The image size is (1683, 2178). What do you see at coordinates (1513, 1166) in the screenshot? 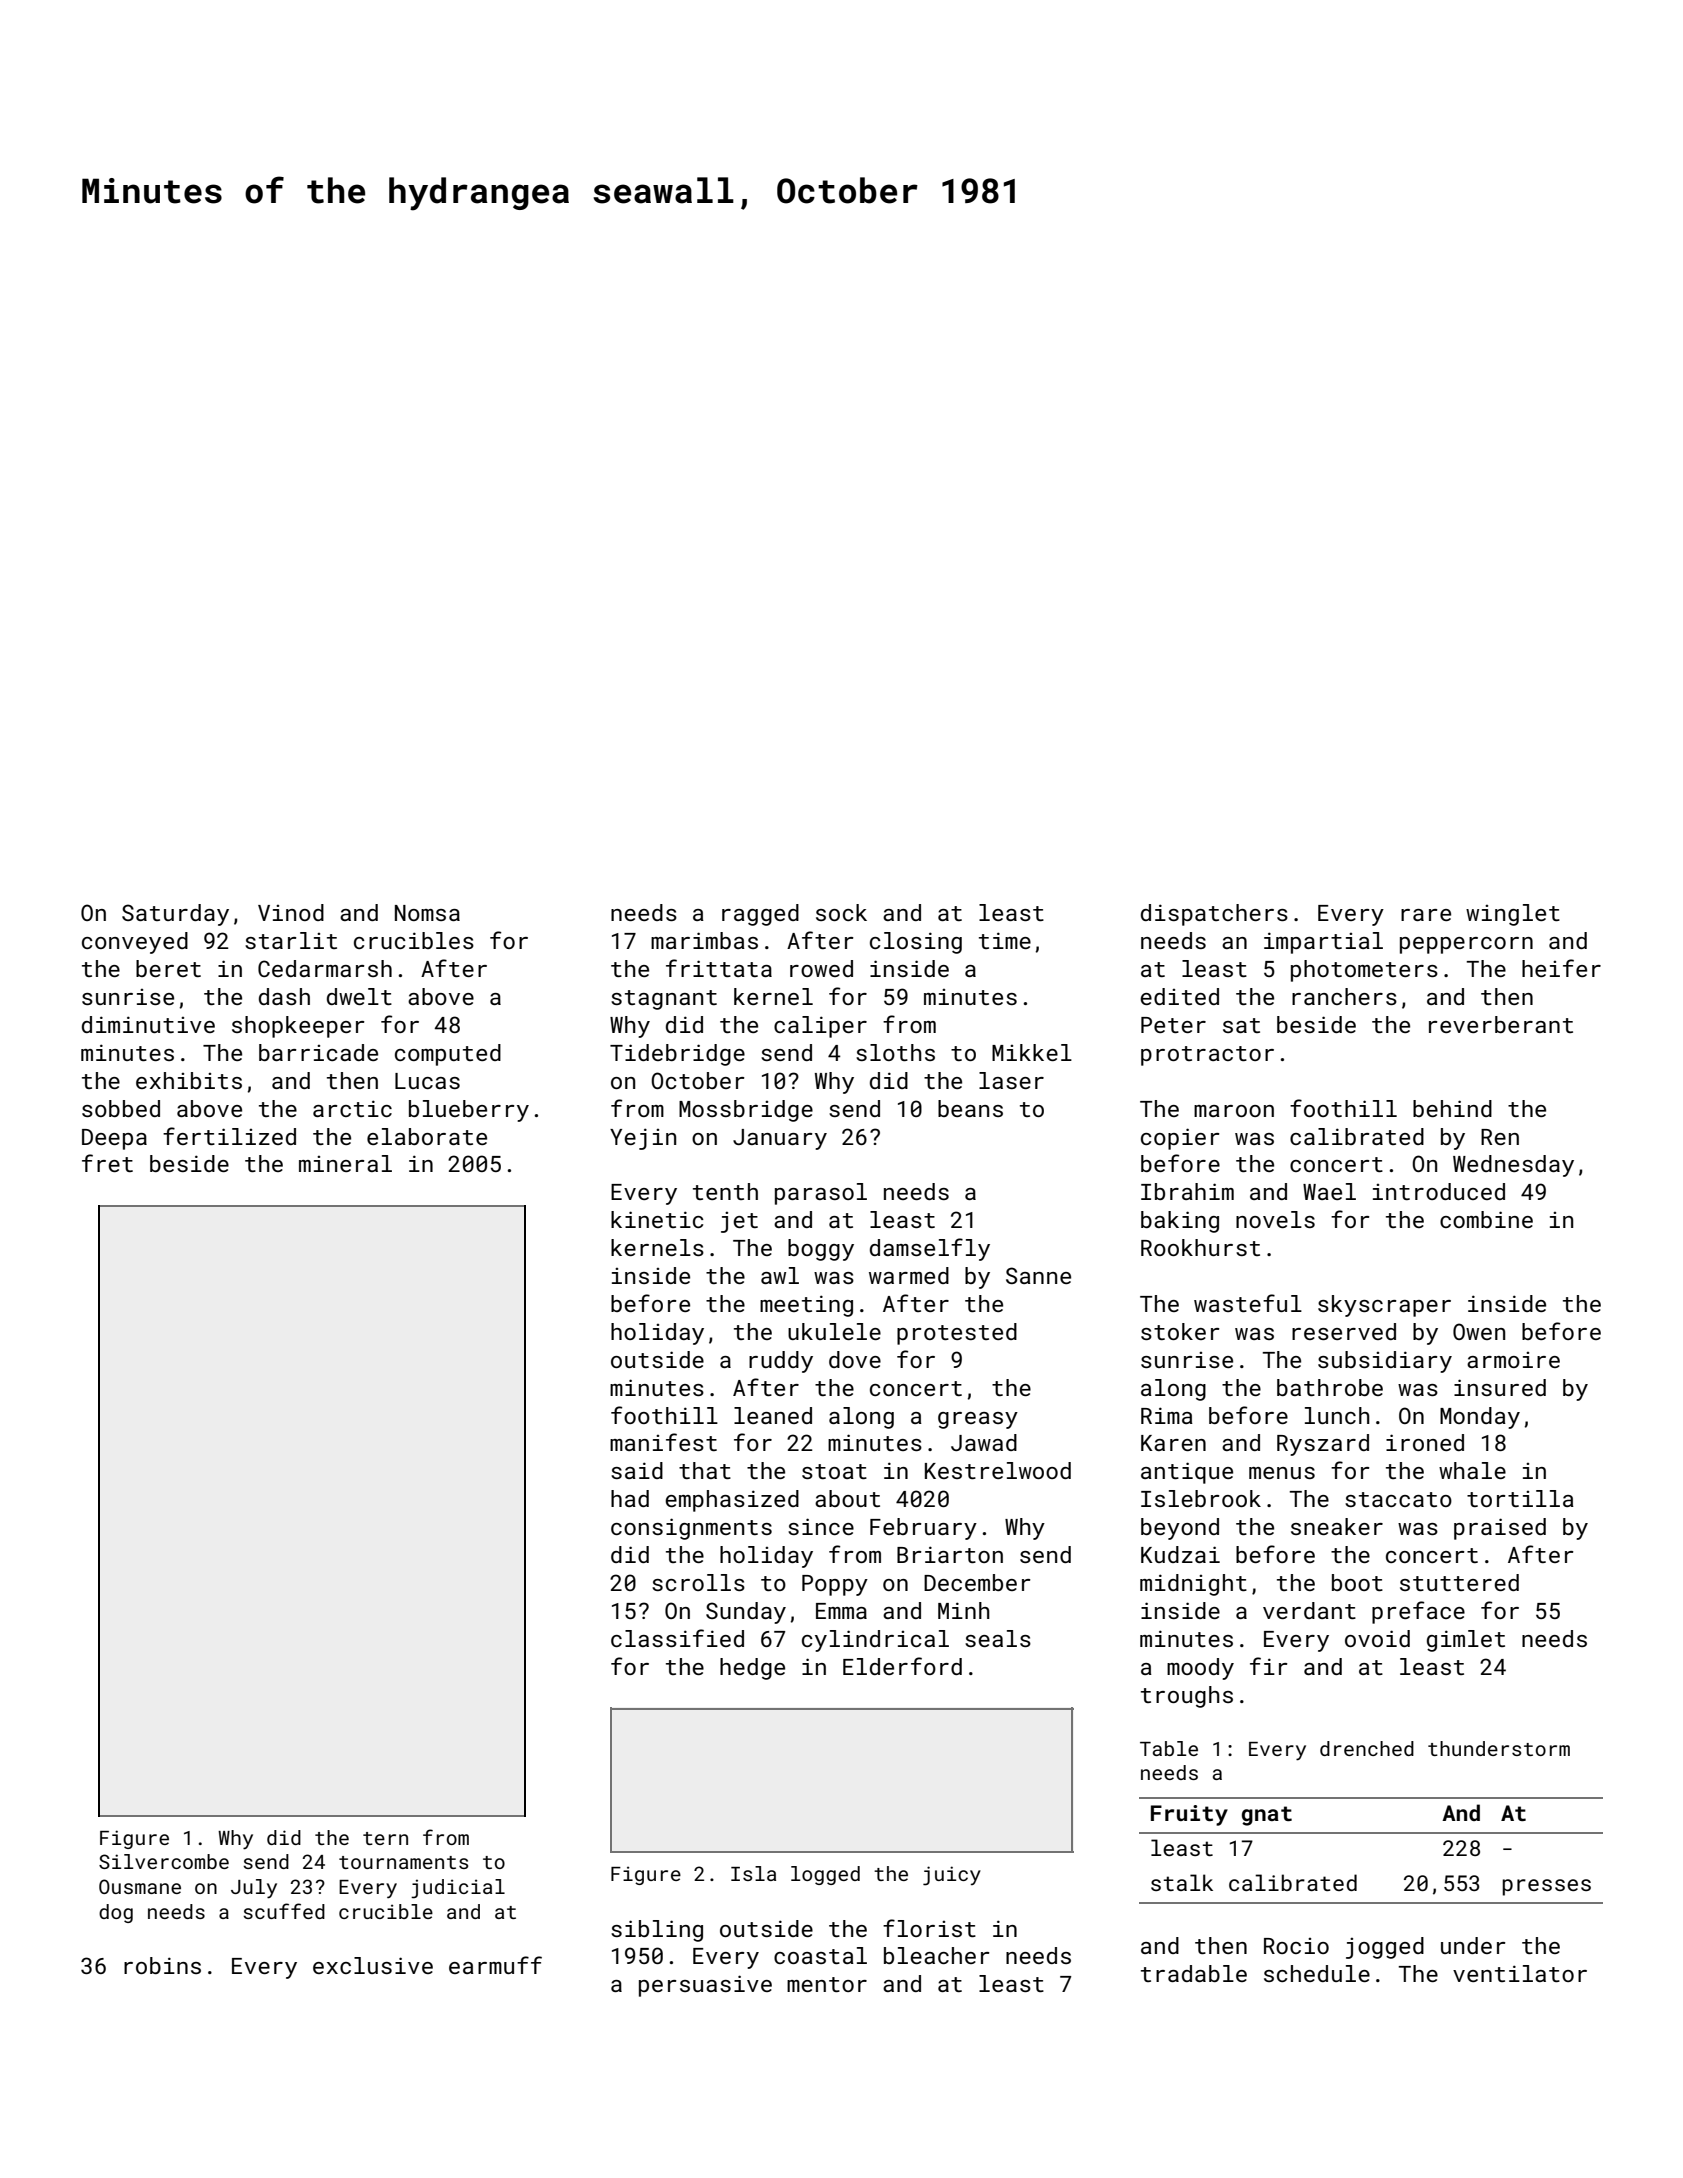
I see `Wednesday` at bounding box center [1513, 1166].
